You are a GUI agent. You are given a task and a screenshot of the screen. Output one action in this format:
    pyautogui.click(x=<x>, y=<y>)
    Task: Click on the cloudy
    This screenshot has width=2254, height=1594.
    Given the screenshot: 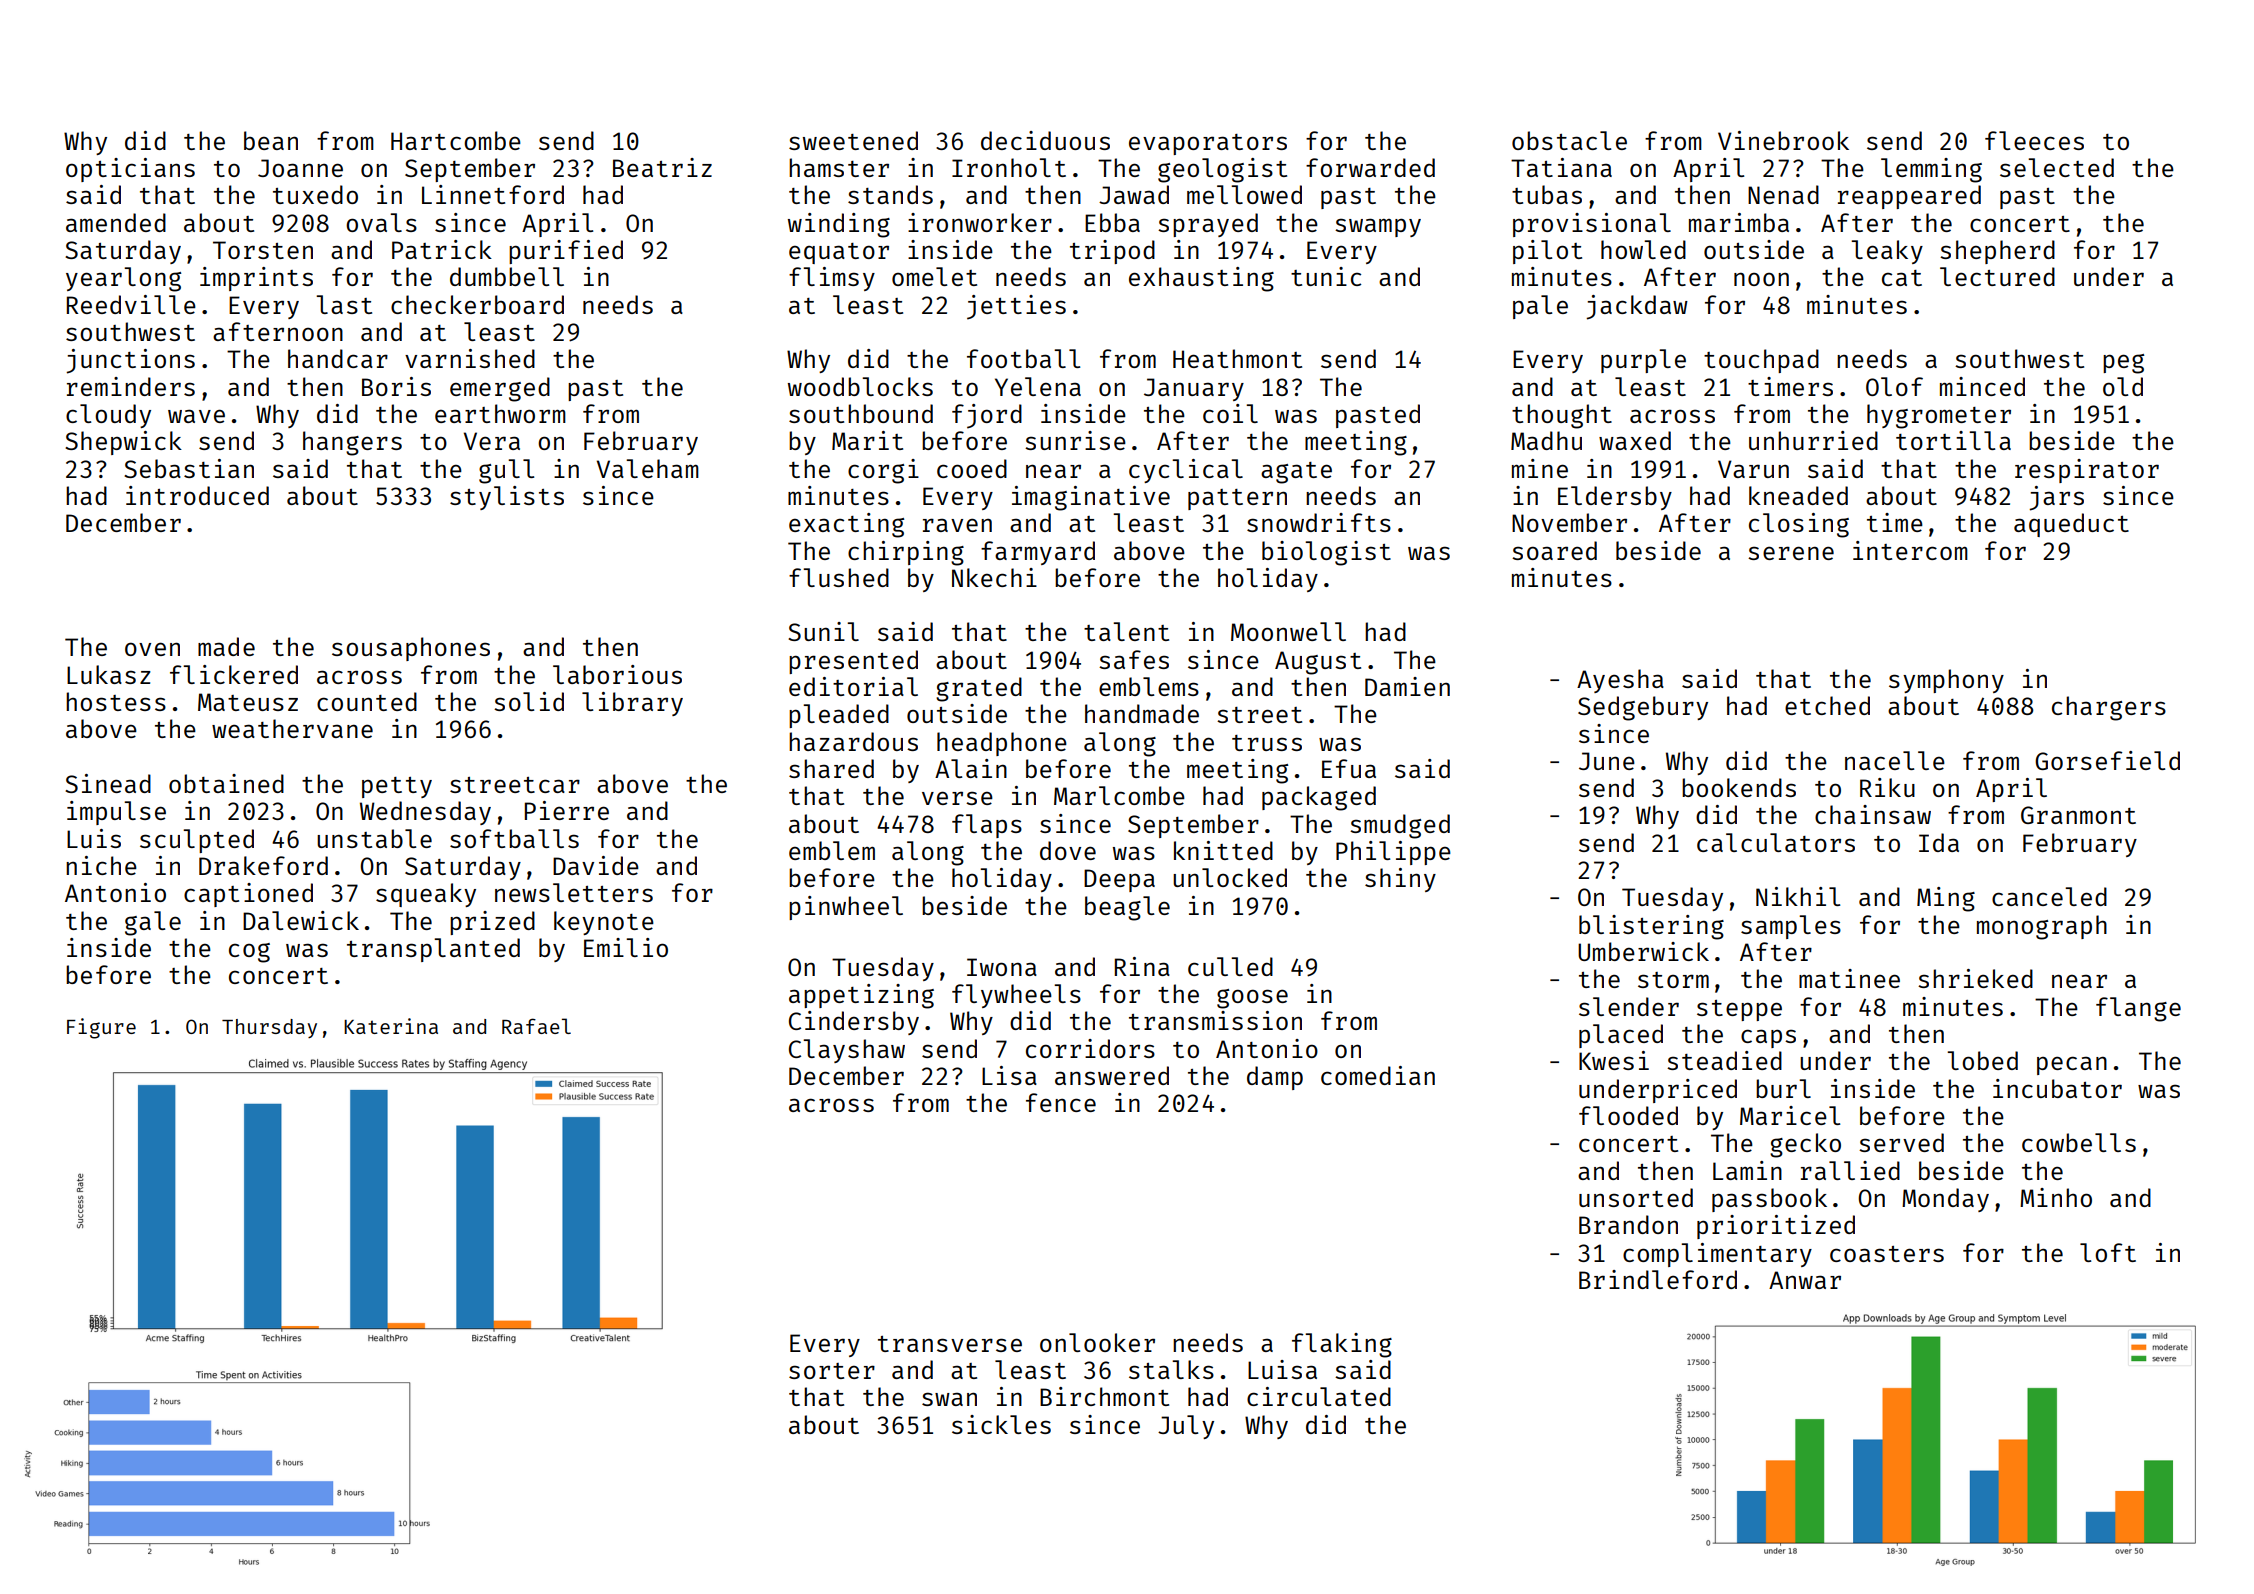 What is the action you would take?
    pyautogui.click(x=108, y=416)
